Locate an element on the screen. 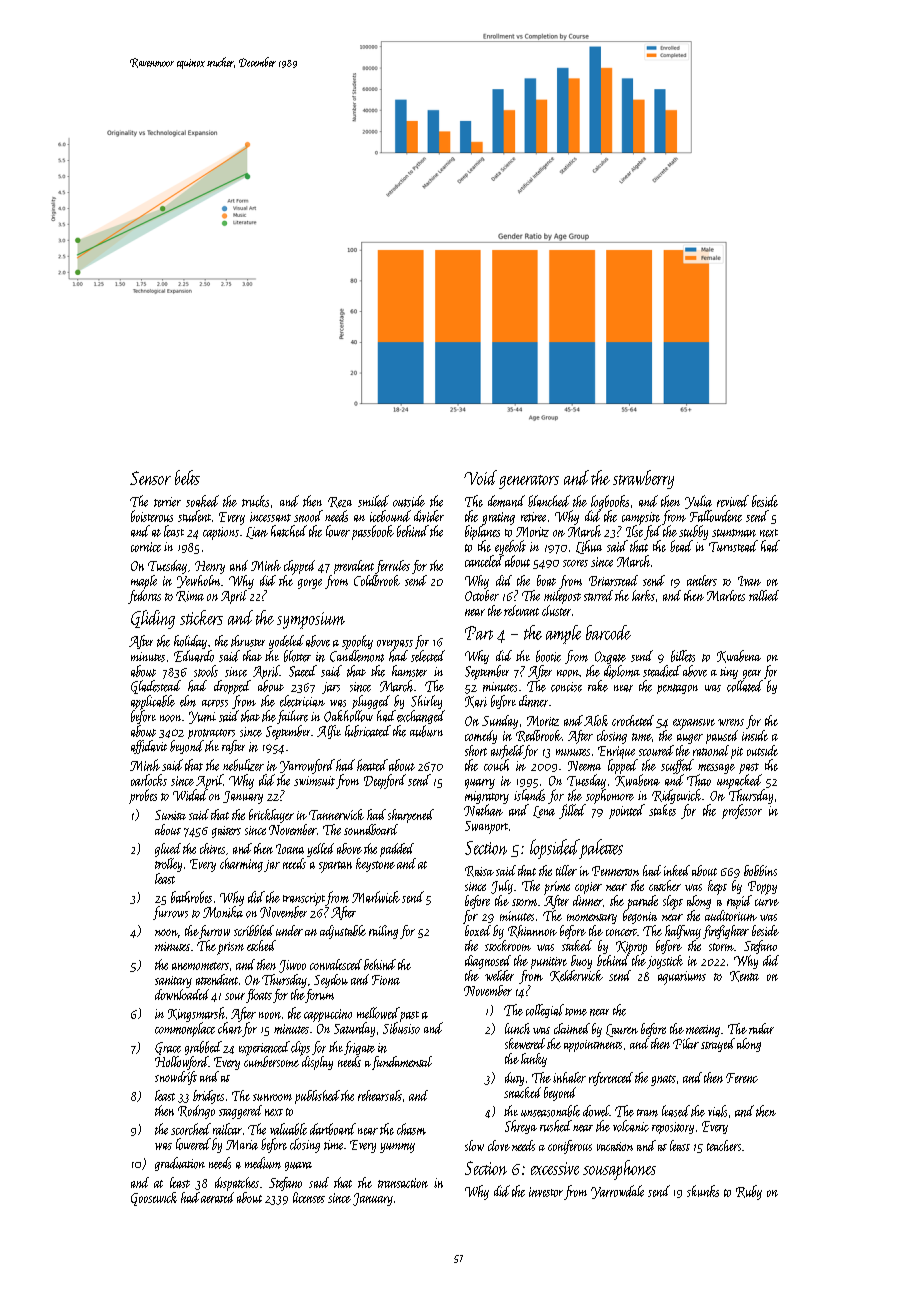 The image size is (908, 1316). graduation is located at coordinates (180, 1164).
